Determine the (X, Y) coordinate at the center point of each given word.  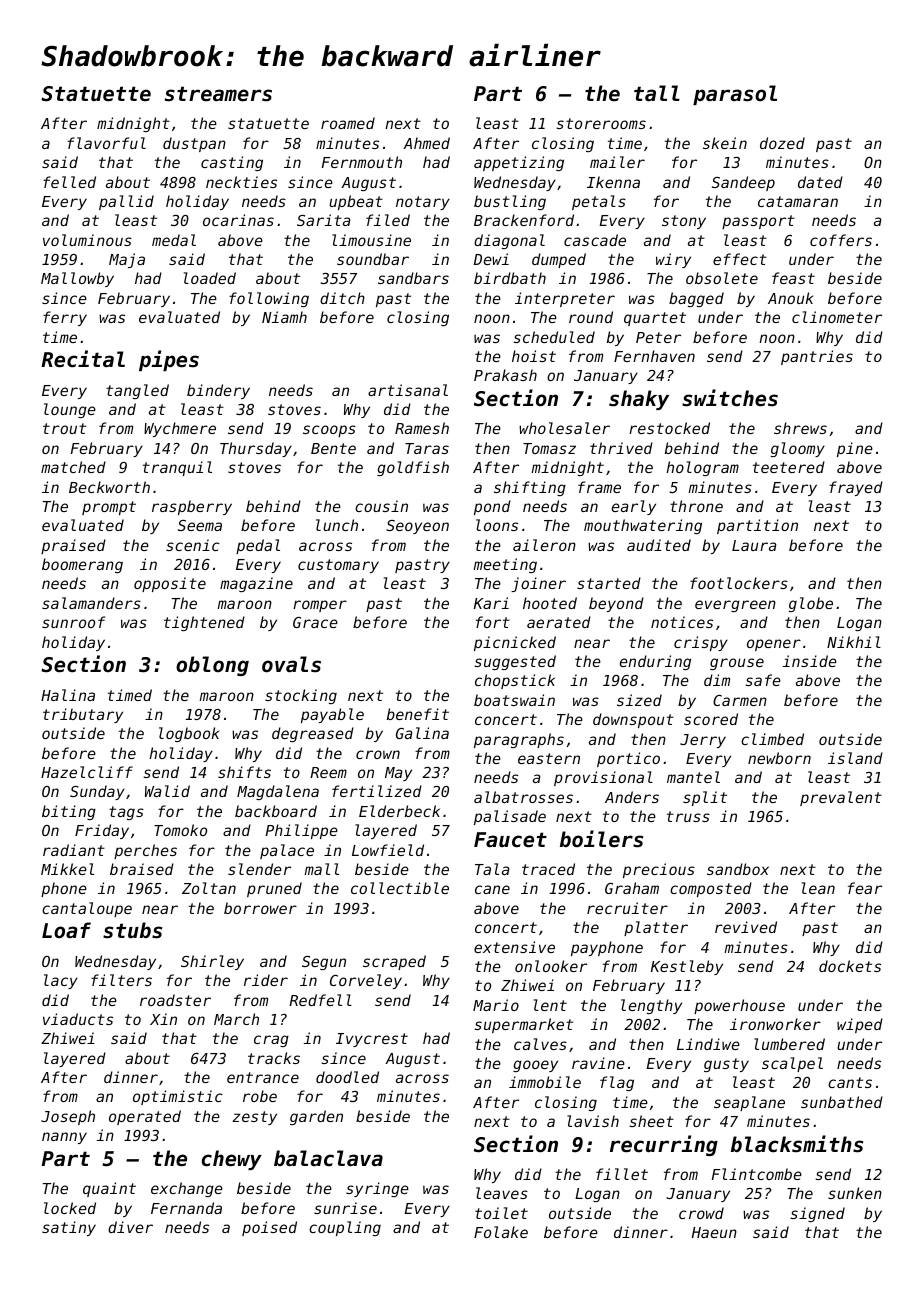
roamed (348, 123)
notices (682, 622)
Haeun (714, 1232)
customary (338, 566)
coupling (345, 1228)
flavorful (106, 143)
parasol (735, 95)
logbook (189, 734)
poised (269, 1228)
